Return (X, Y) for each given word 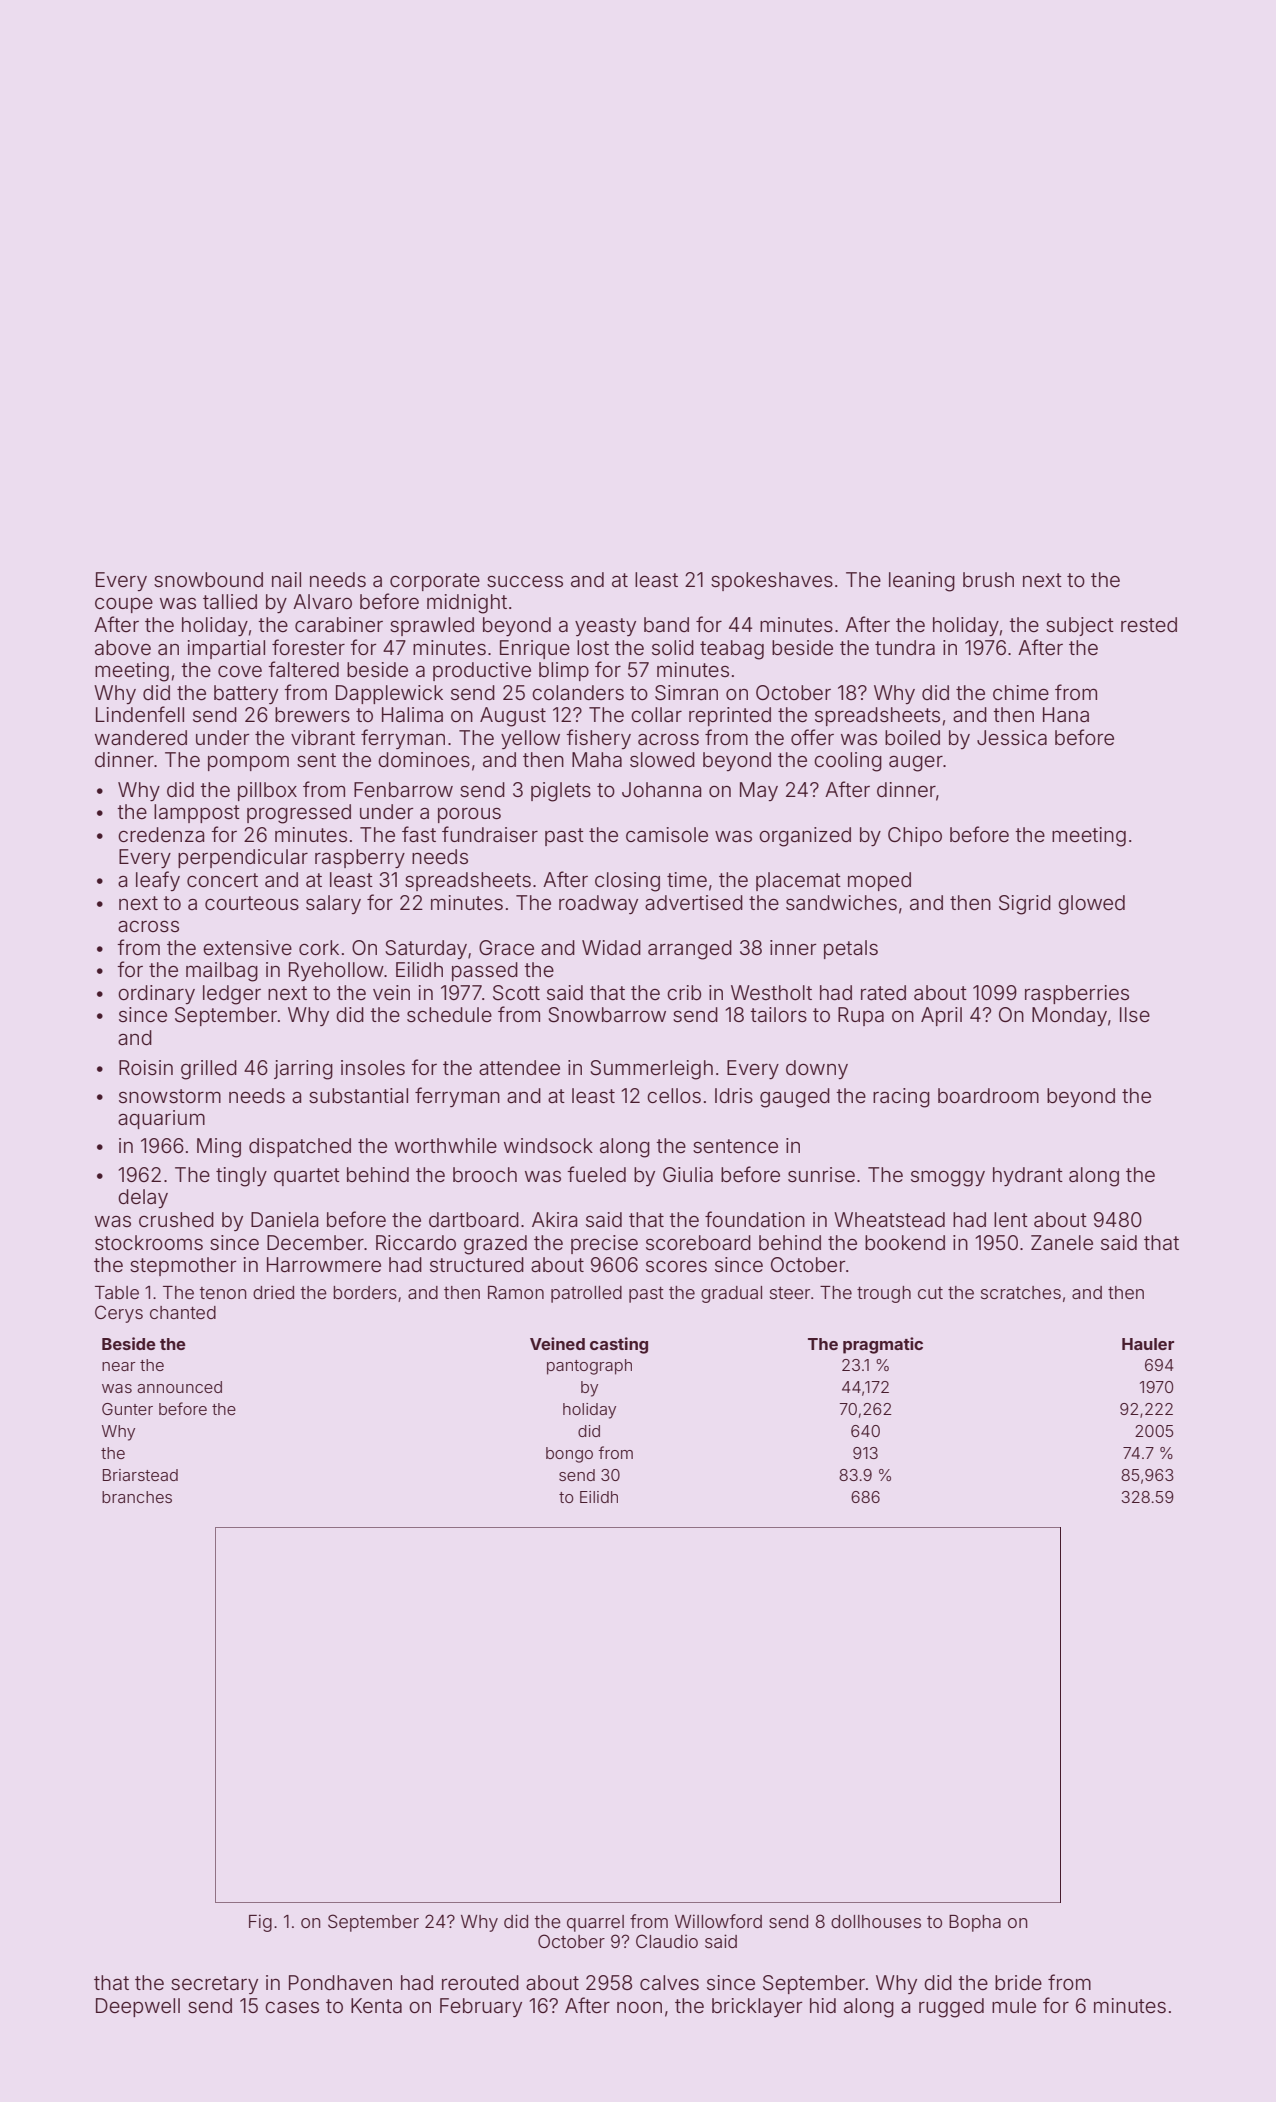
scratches (1021, 1292)
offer (812, 737)
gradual (731, 1294)
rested (1149, 624)
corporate (435, 582)
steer (790, 1293)
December (315, 1242)
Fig (260, 1923)
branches (137, 1497)
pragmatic (883, 1345)
